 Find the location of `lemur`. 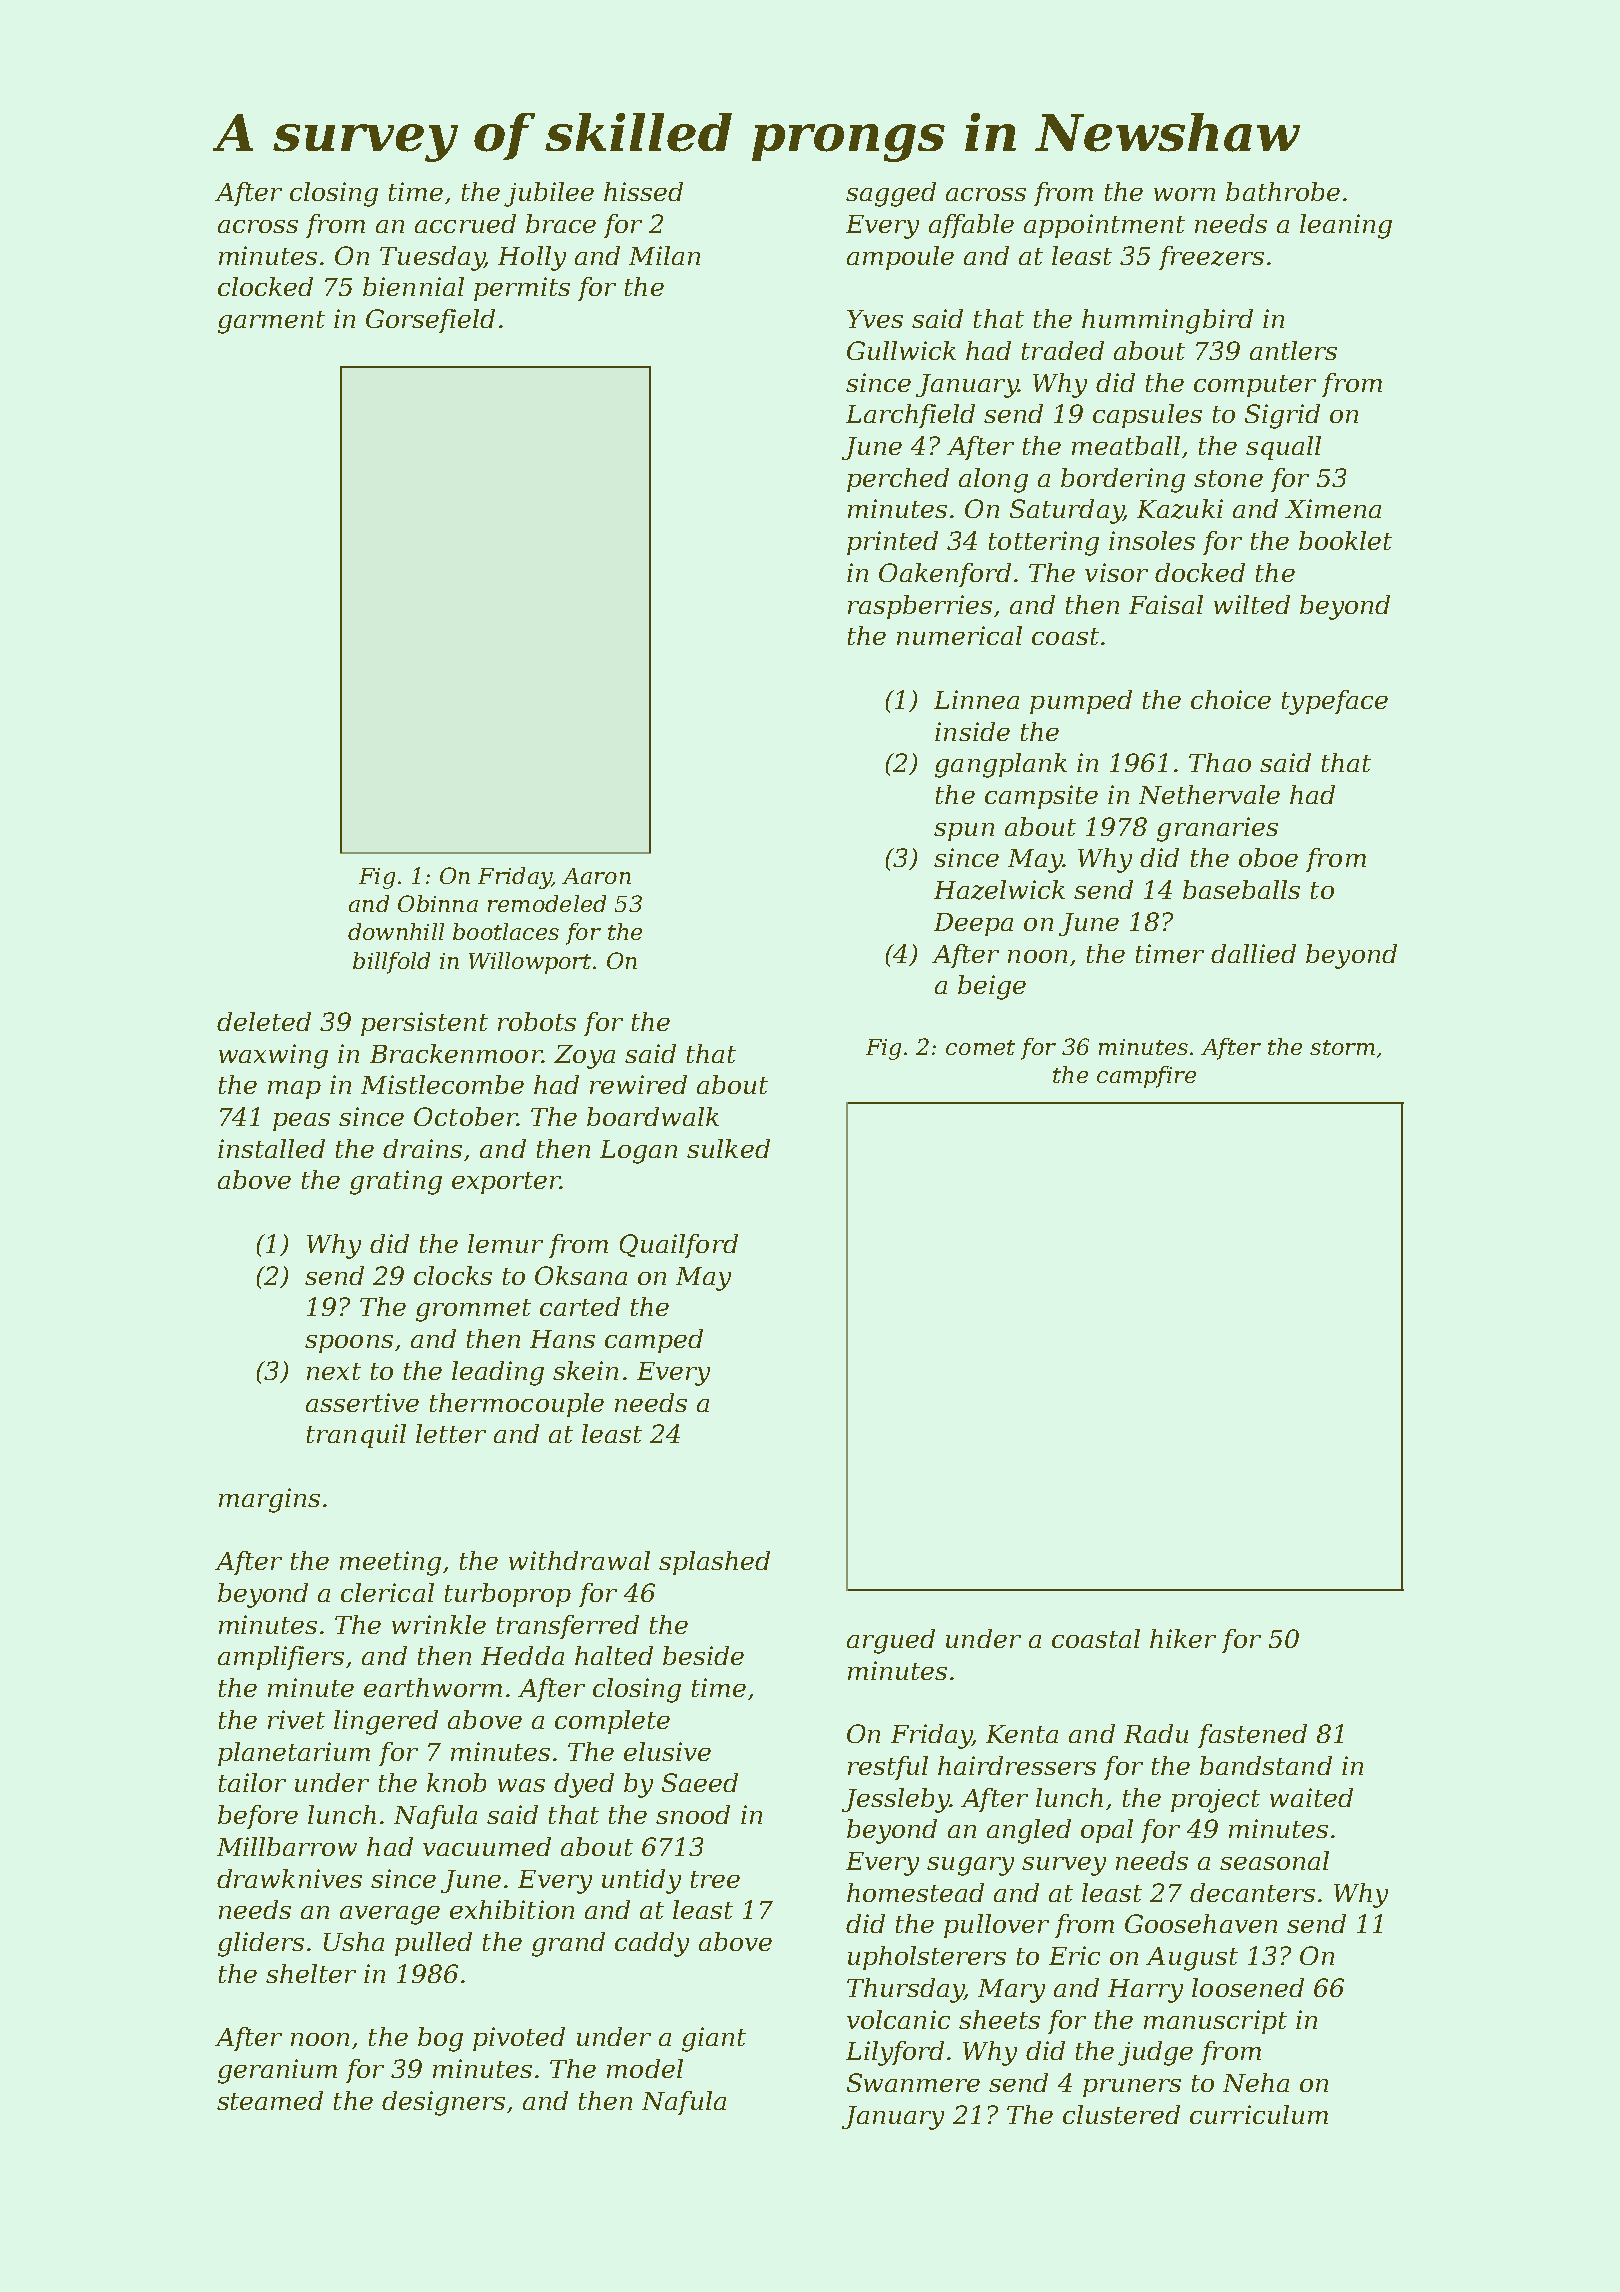

lemur is located at coordinates (505, 1243).
